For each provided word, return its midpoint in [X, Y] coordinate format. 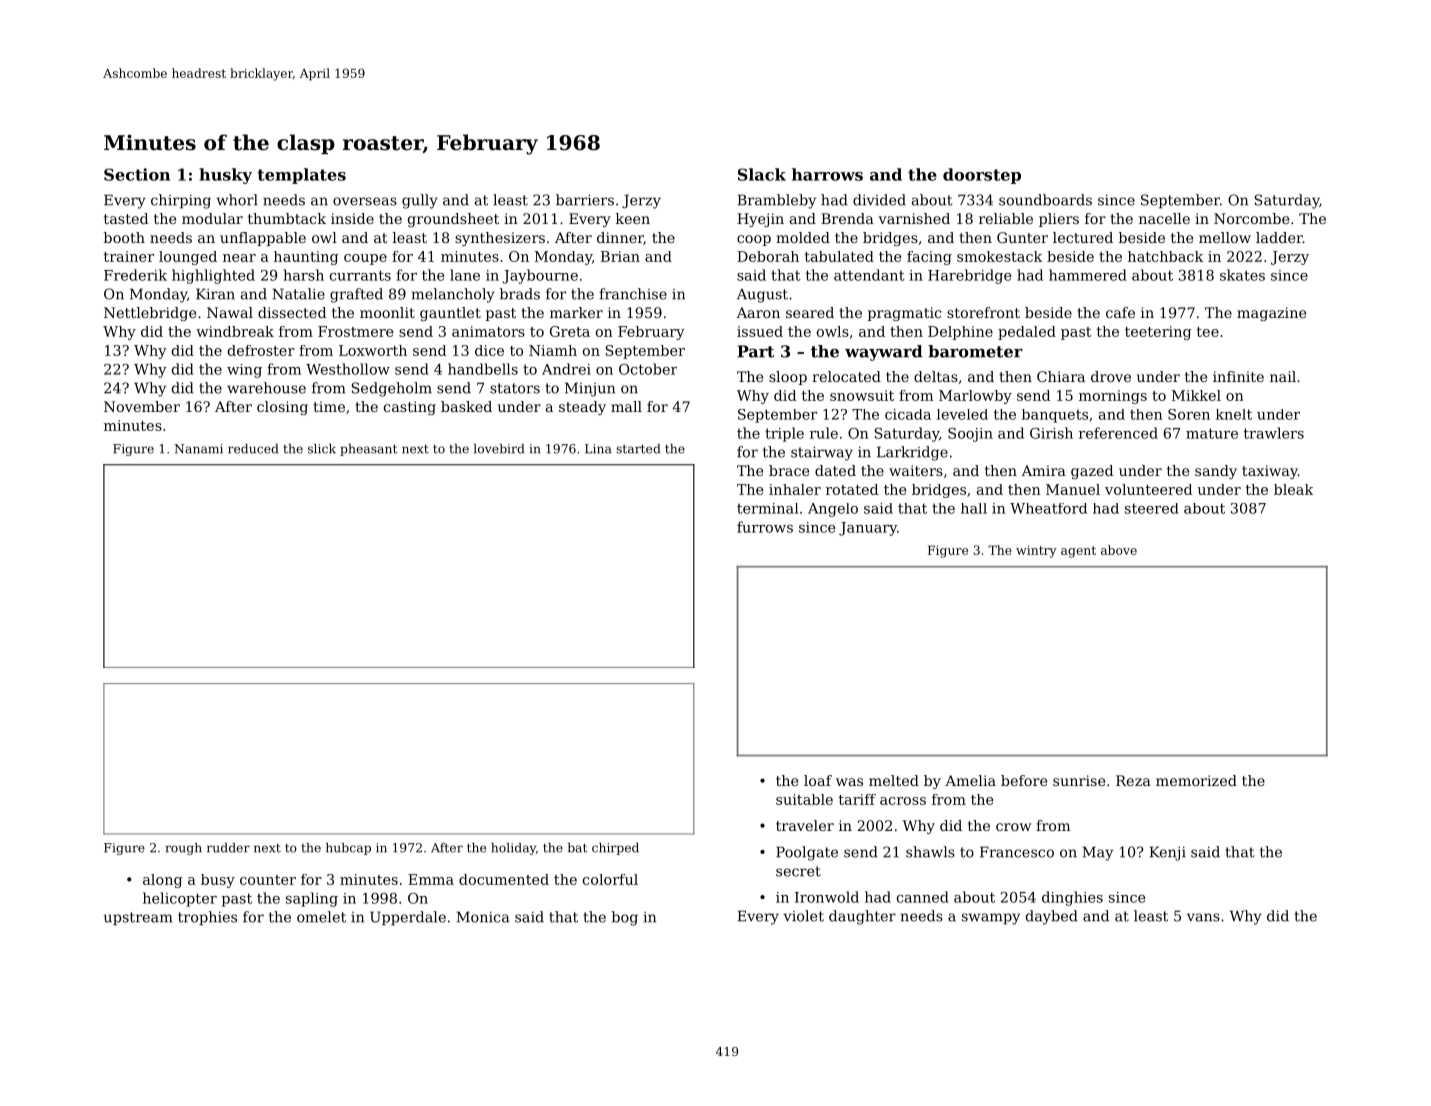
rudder [228, 848]
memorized [1196, 780]
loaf [818, 780]
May [1098, 853]
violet [803, 916]
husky [225, 176]
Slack [762, 174]
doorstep [982, 176]
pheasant [368, 450]
